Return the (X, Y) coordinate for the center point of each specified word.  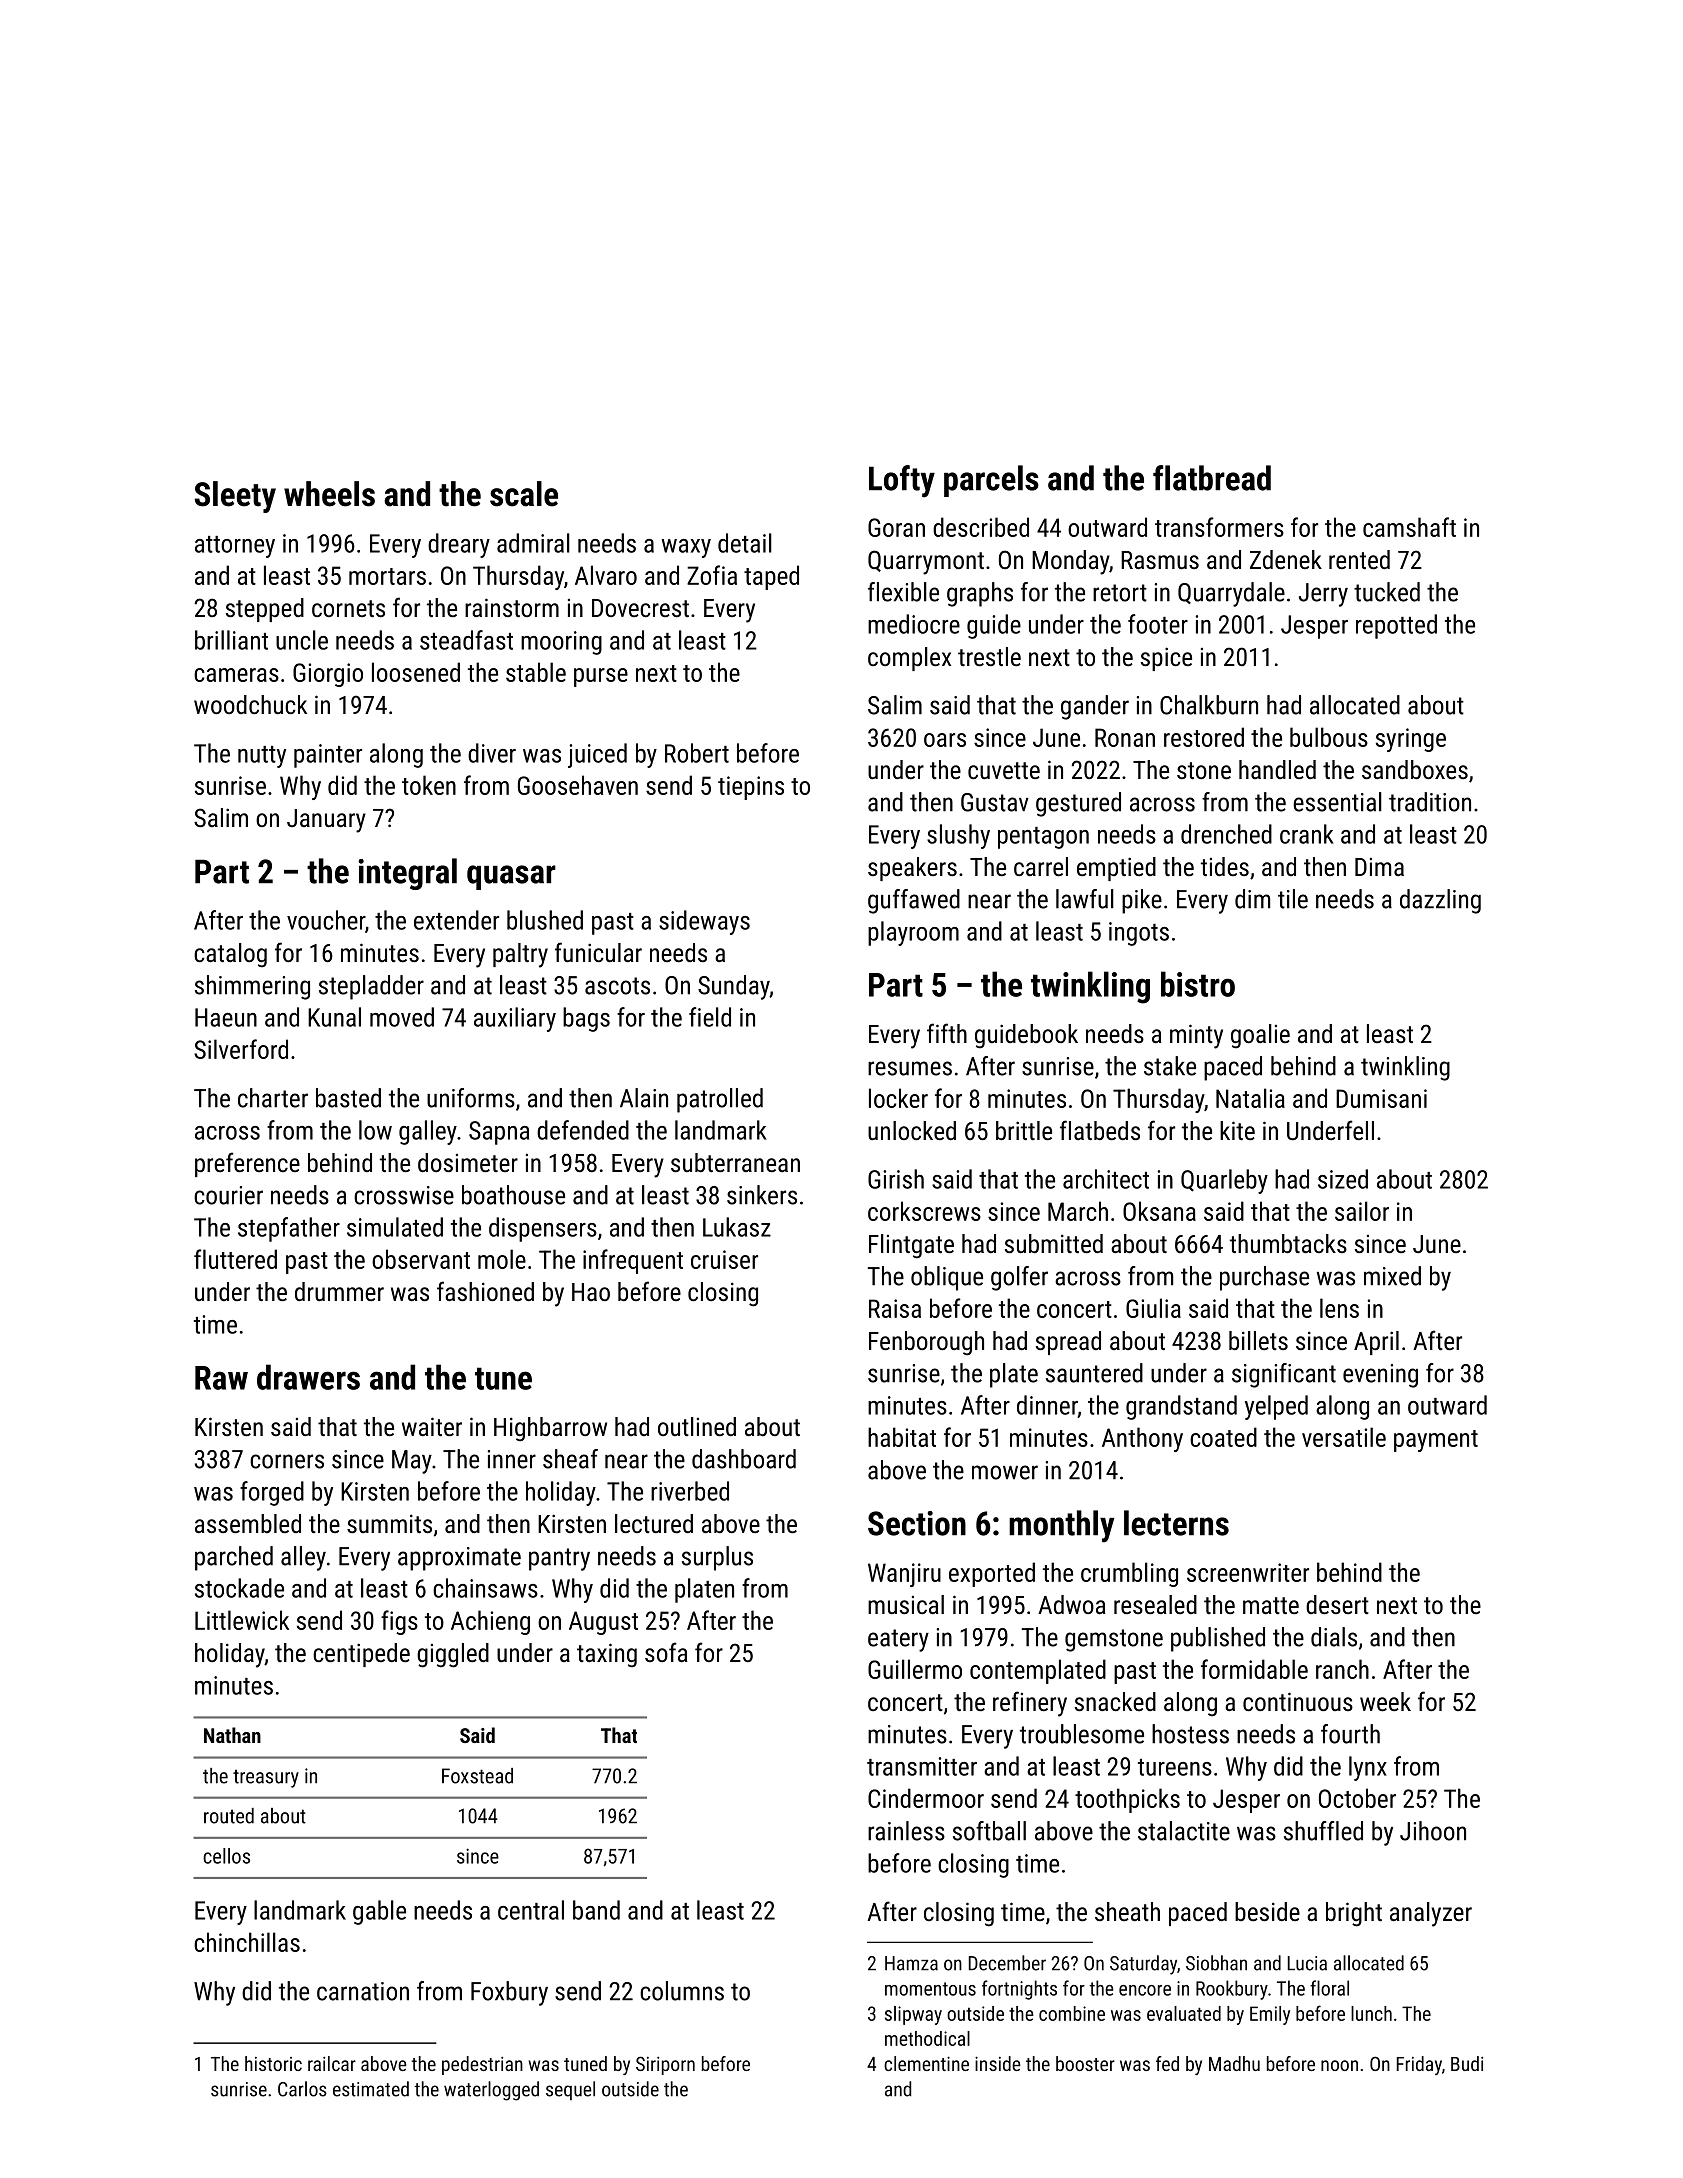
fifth (947, 1033)
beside (1267, 1911)
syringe (1411, 740)
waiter (432, 1426)
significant (1284, 1375)
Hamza (911, 1963)
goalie (1260, 1036)
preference (247, 1164)
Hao (591, 1292)
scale (524, 494)
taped (771, 577)
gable (379, 1912)
